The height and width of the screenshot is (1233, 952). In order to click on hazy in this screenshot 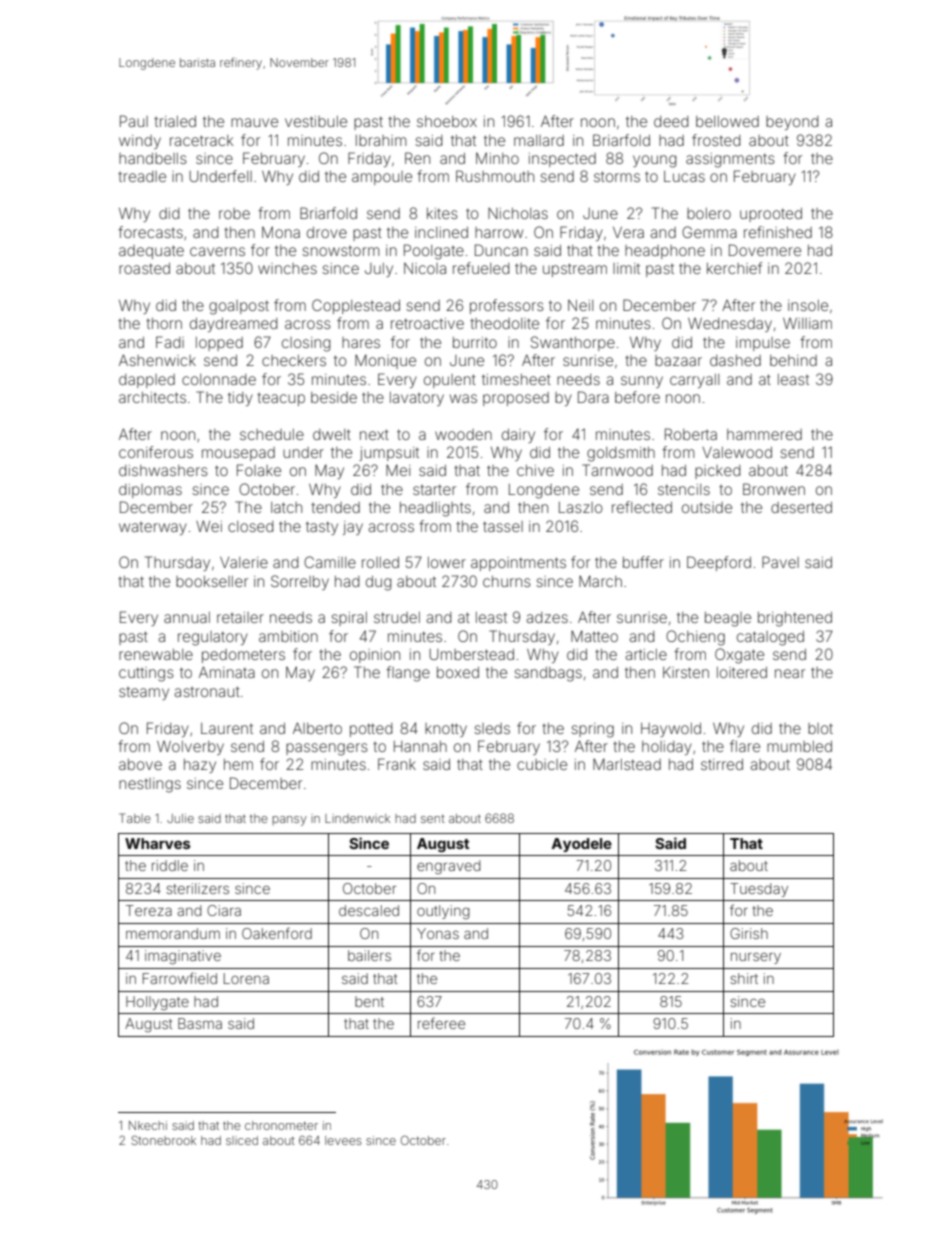, I will do `click(200, 766)`.
